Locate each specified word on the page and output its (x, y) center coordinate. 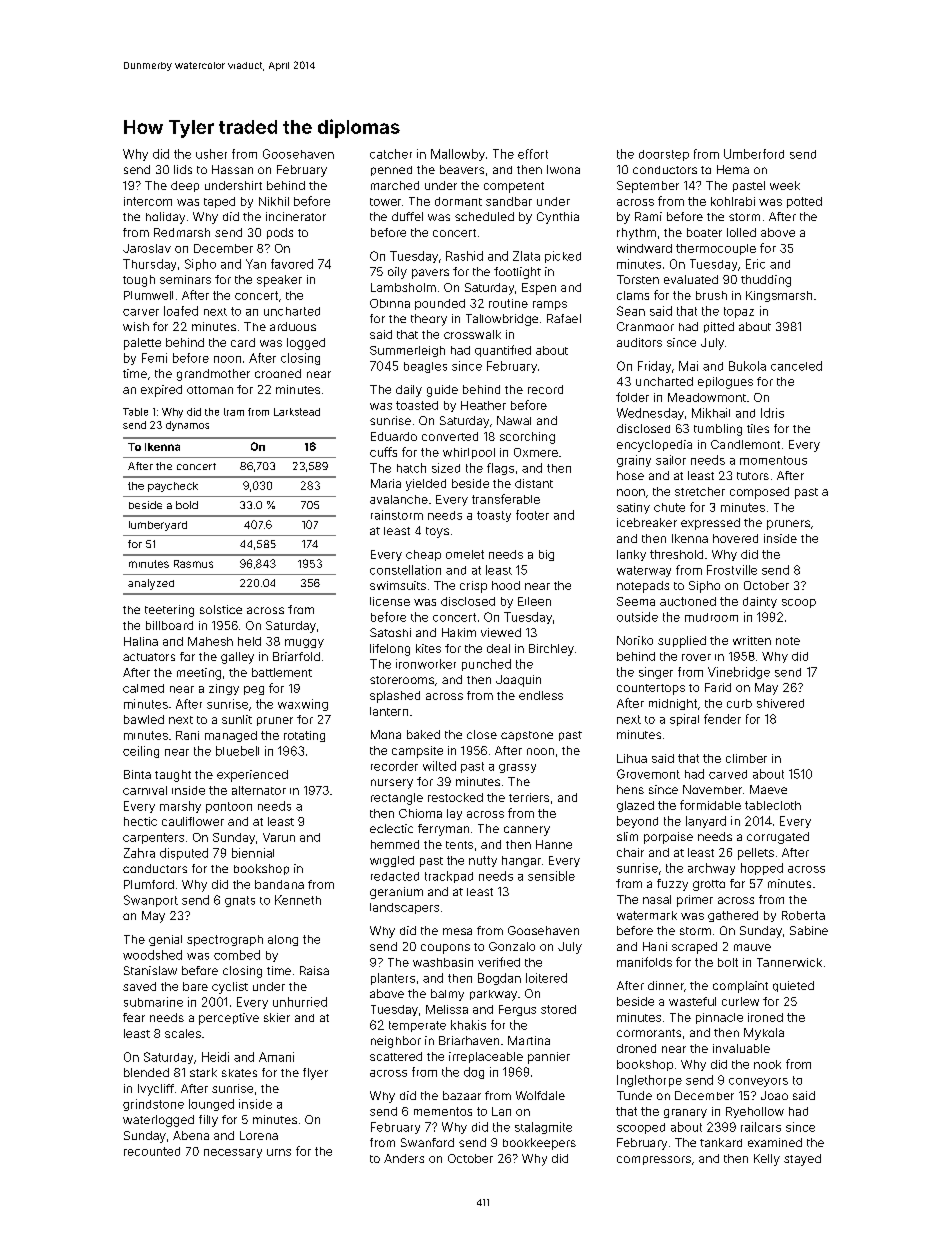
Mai (688, 366)
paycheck (173, 487)
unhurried (300, 1002)
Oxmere (536, 452)
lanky (631, 555)
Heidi (215, 1057)
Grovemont (648, 774)
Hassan (232, 169)
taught (173, 776)
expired (161, 391)
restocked (455, 797)
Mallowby (458, 155)
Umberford (754, 154)
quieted (793, 986)
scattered (396, 1056)
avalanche (399, 499)
